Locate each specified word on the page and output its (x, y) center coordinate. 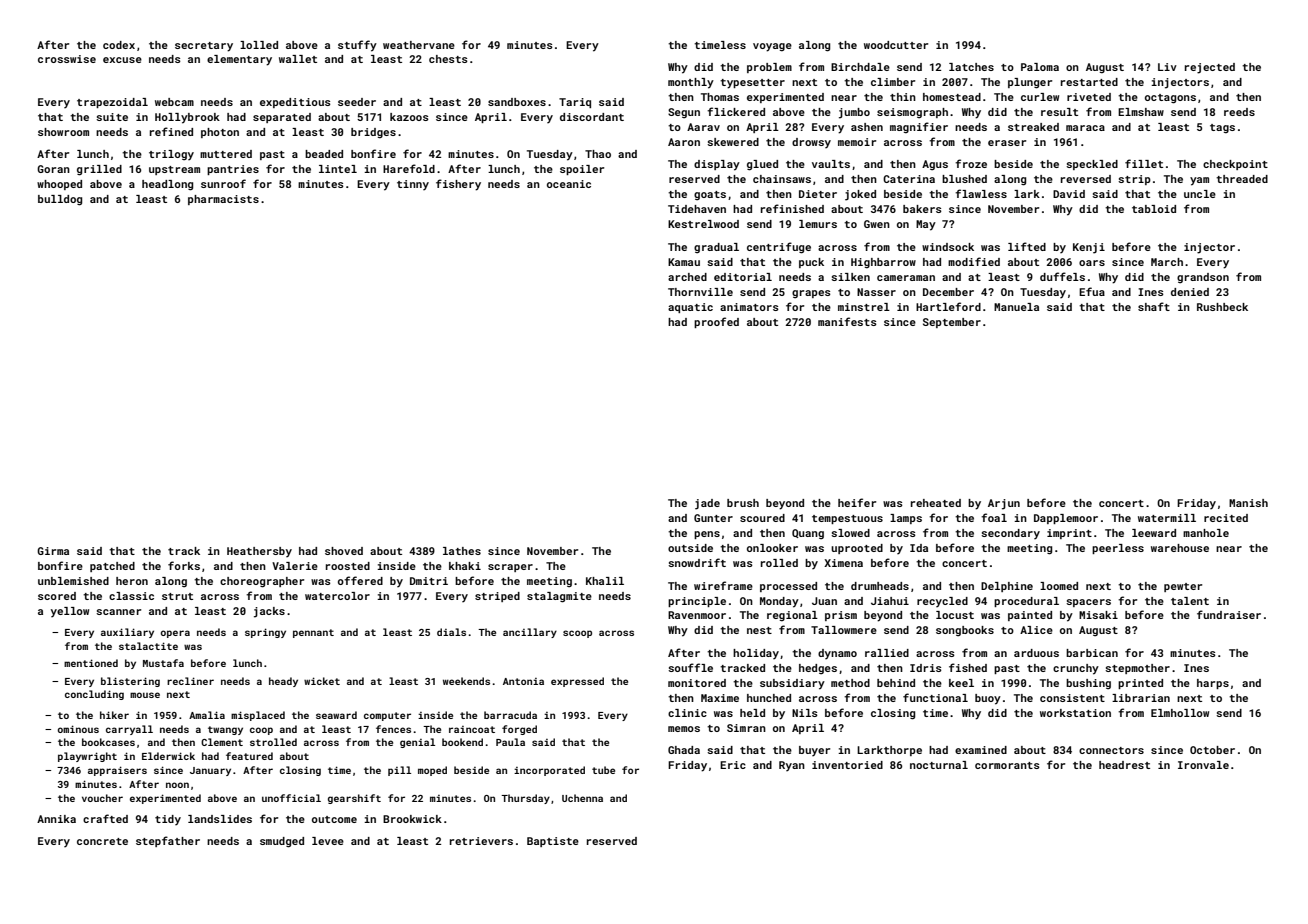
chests (448, 59)
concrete (102, 841)
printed (1140, 684)
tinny (413, 185)
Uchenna (582, 798)
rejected (1210, 68)
